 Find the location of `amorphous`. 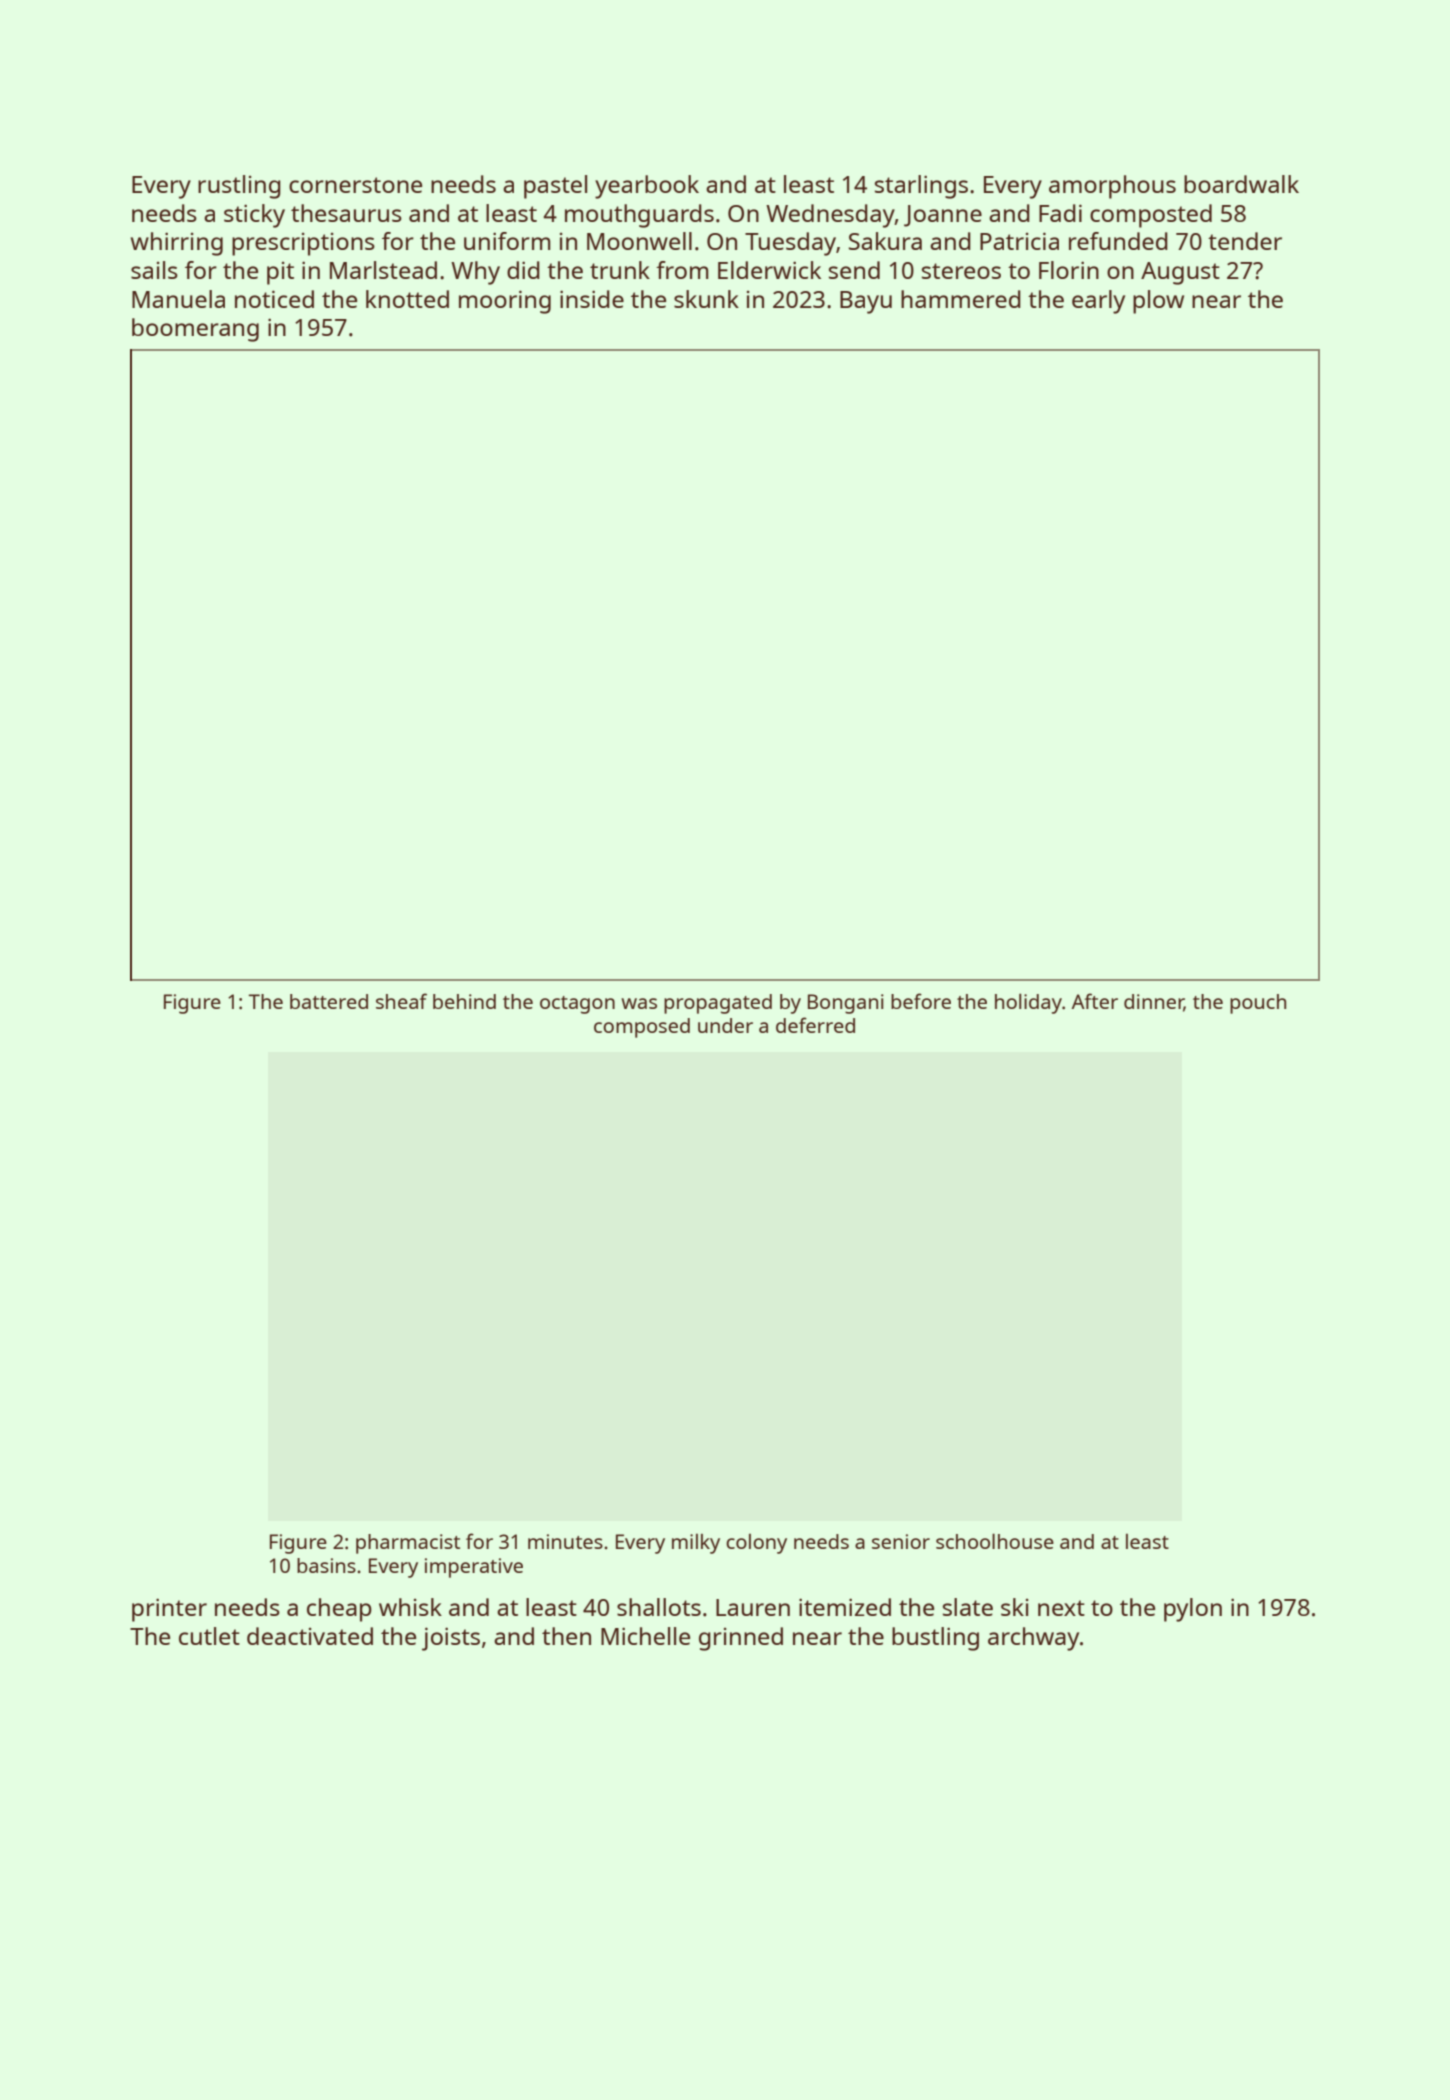

amorphous is located at coordinates (1112, 187).
